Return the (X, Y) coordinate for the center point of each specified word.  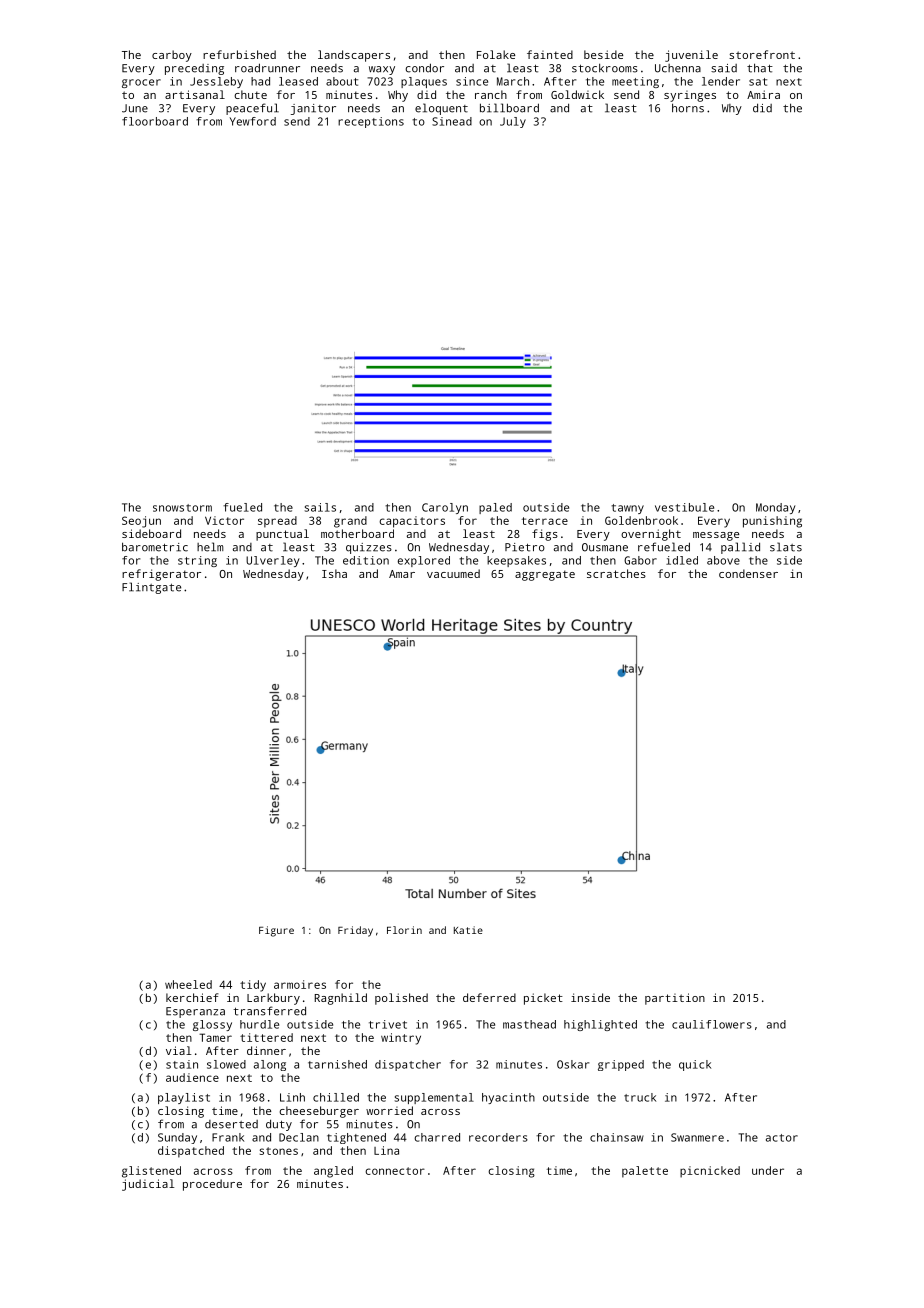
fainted (550, 54)
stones (279, 1151)
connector (395, 1171)
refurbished (239, 54)
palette (645, 1172)
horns (688, 108)
